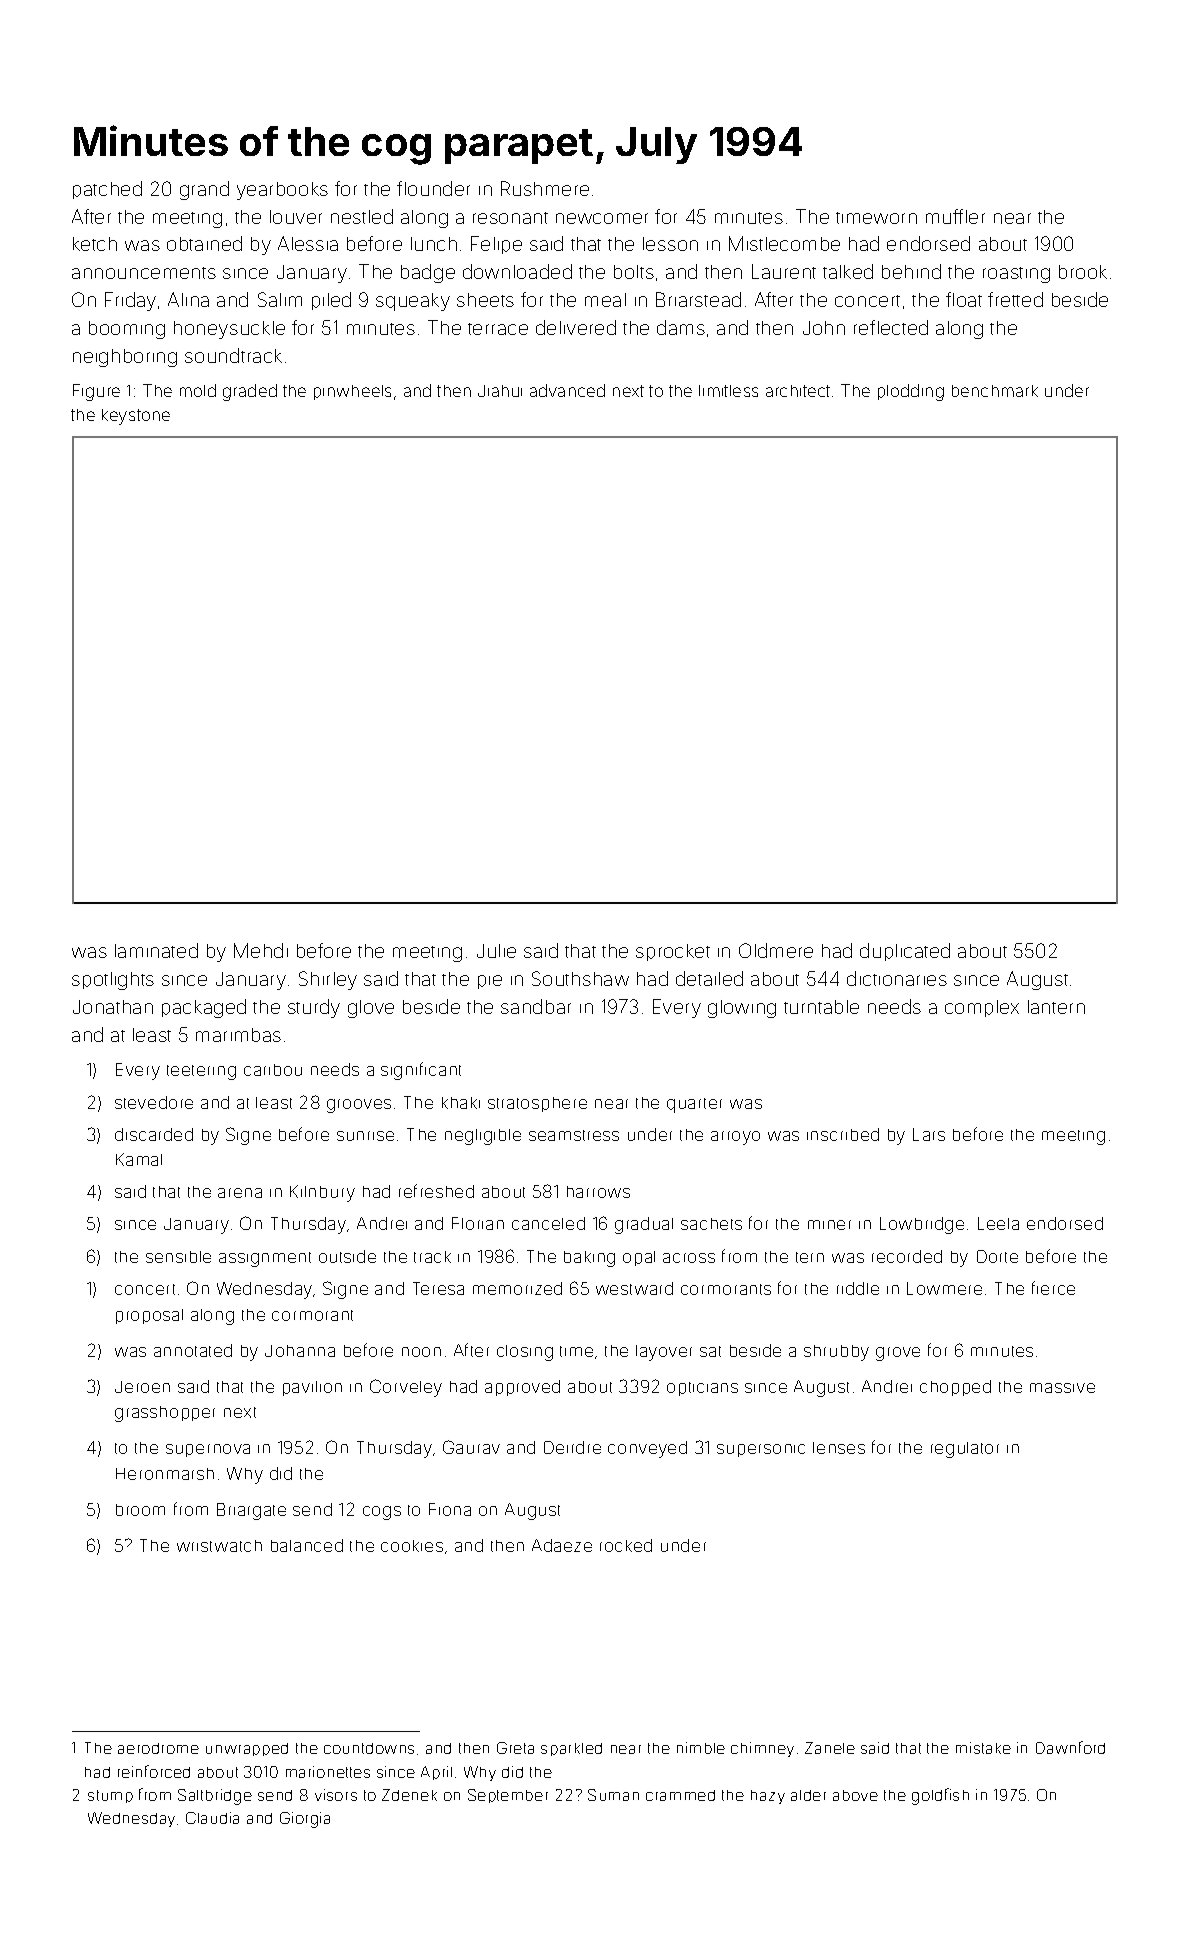 Image resolution: width=1190 pixels, height=1960 pixels. I want to click on duplicated, so click(905, 952).
